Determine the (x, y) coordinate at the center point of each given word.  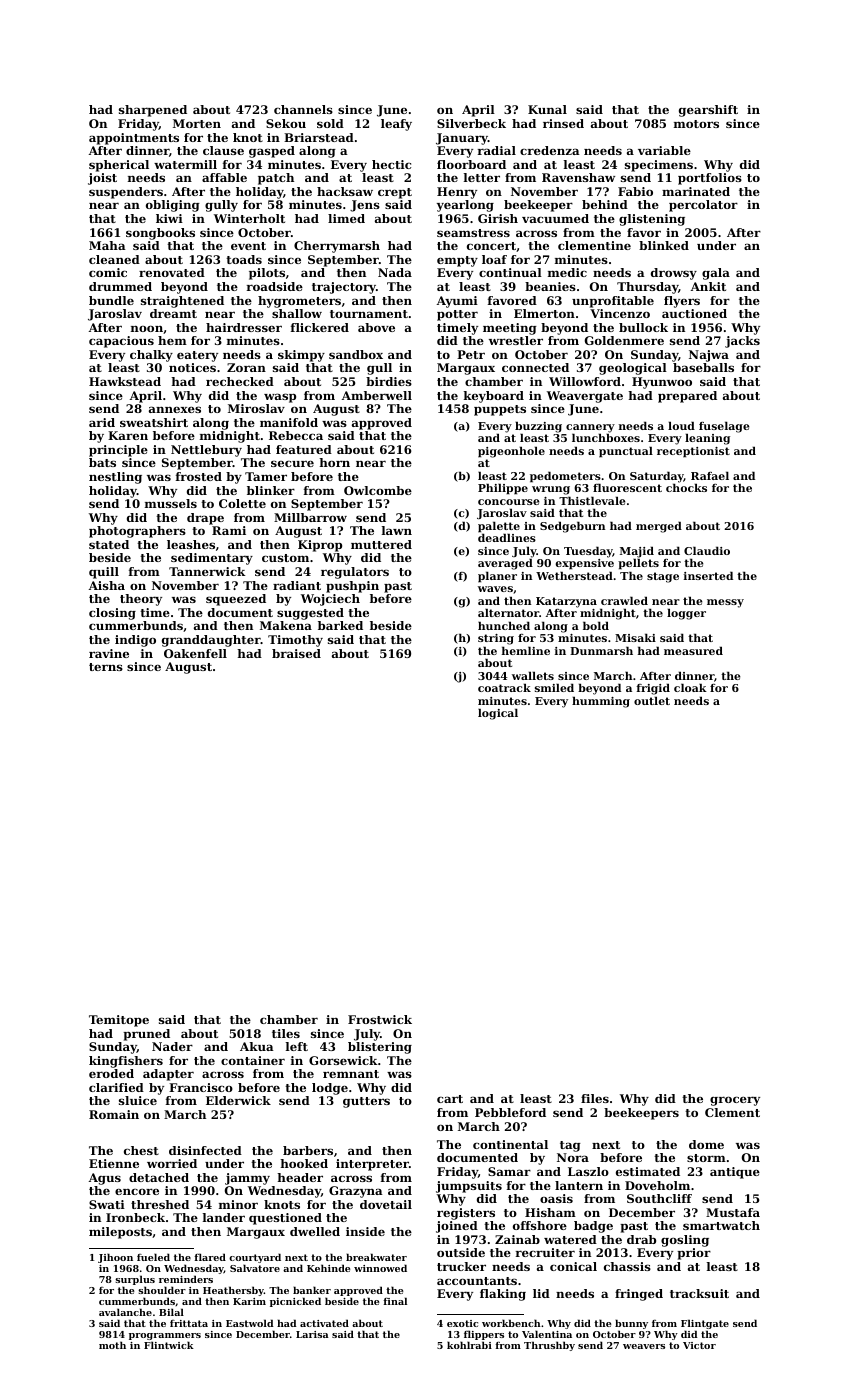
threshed (160, 1204)
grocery (735, 1101)
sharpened (153, 111)
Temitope (119, 1021)
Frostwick (380, 1019)
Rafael (710, 475)
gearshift (708, 111)
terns (106, 667)
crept (395, 193)
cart (450, 1099)
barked (340, 625)
